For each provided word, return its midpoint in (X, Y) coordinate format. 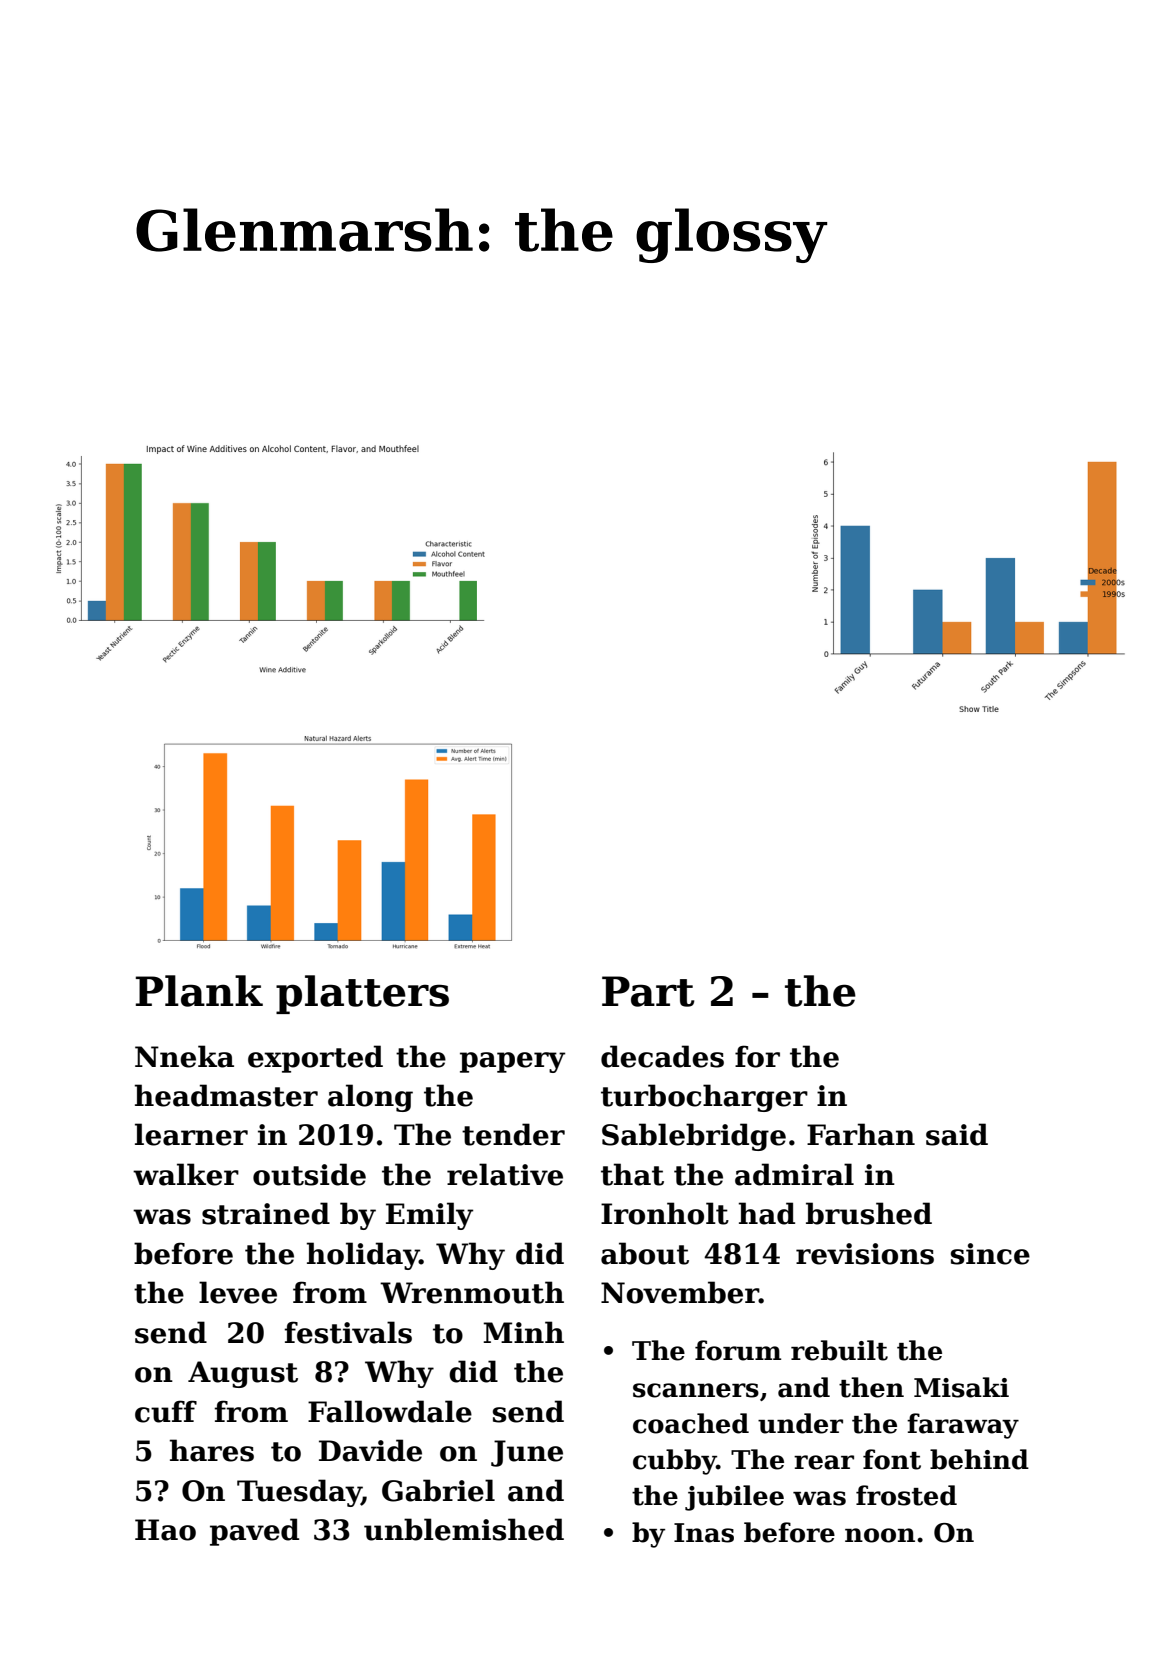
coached (691, 1423)
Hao (165, 1530)
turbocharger (704, 1098)
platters (362, 994)
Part (648, 991)
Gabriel (438, 1490)
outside (309, 1174)
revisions (865, 1254)
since (990, 1254)
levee (238, 1292)
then (871, 1387)
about (645, 1253)
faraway (963, 1426)
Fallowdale (390, 1411)
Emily (429, 1216)
